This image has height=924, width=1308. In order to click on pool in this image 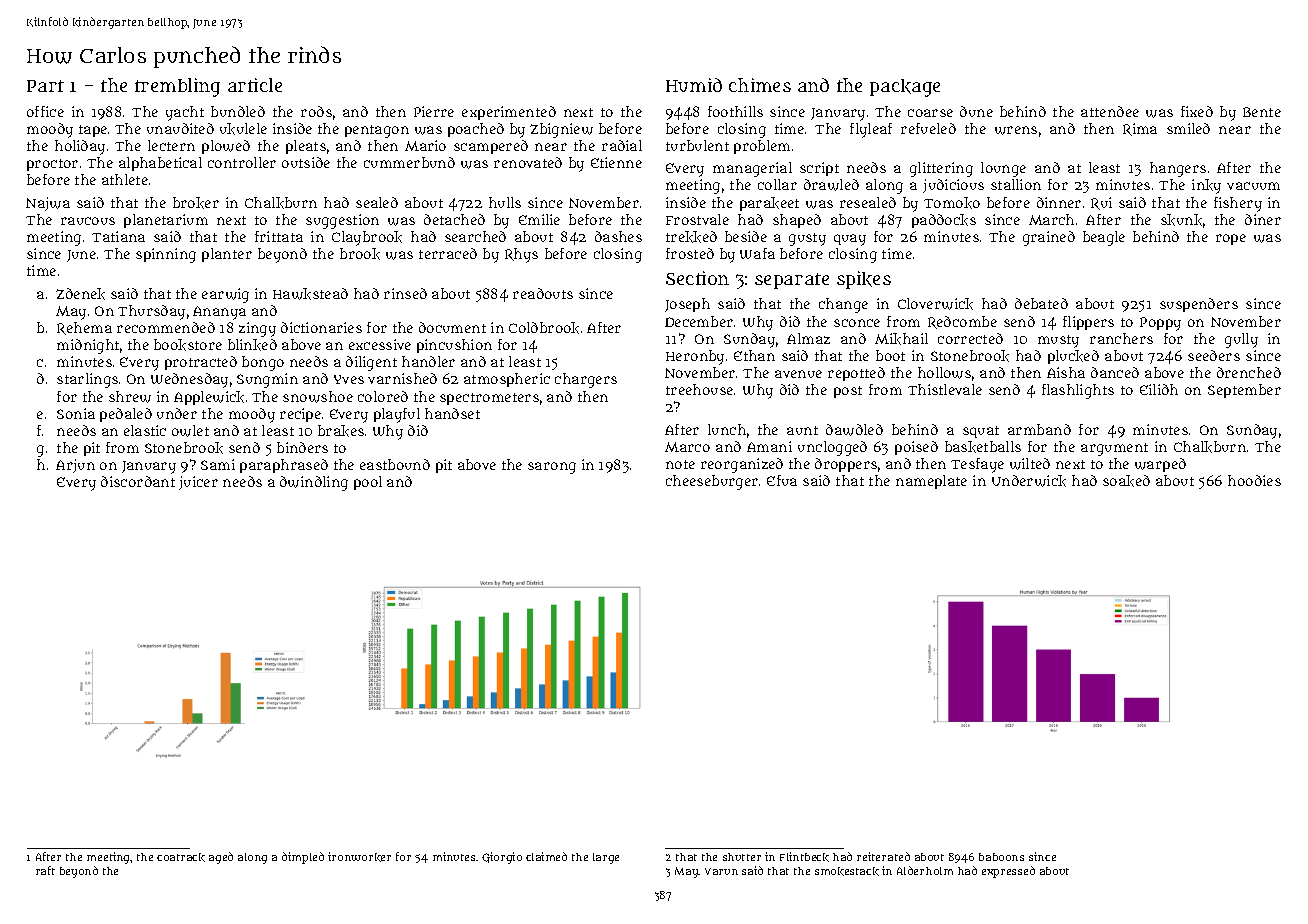, I will do `click(368, 483)`.
